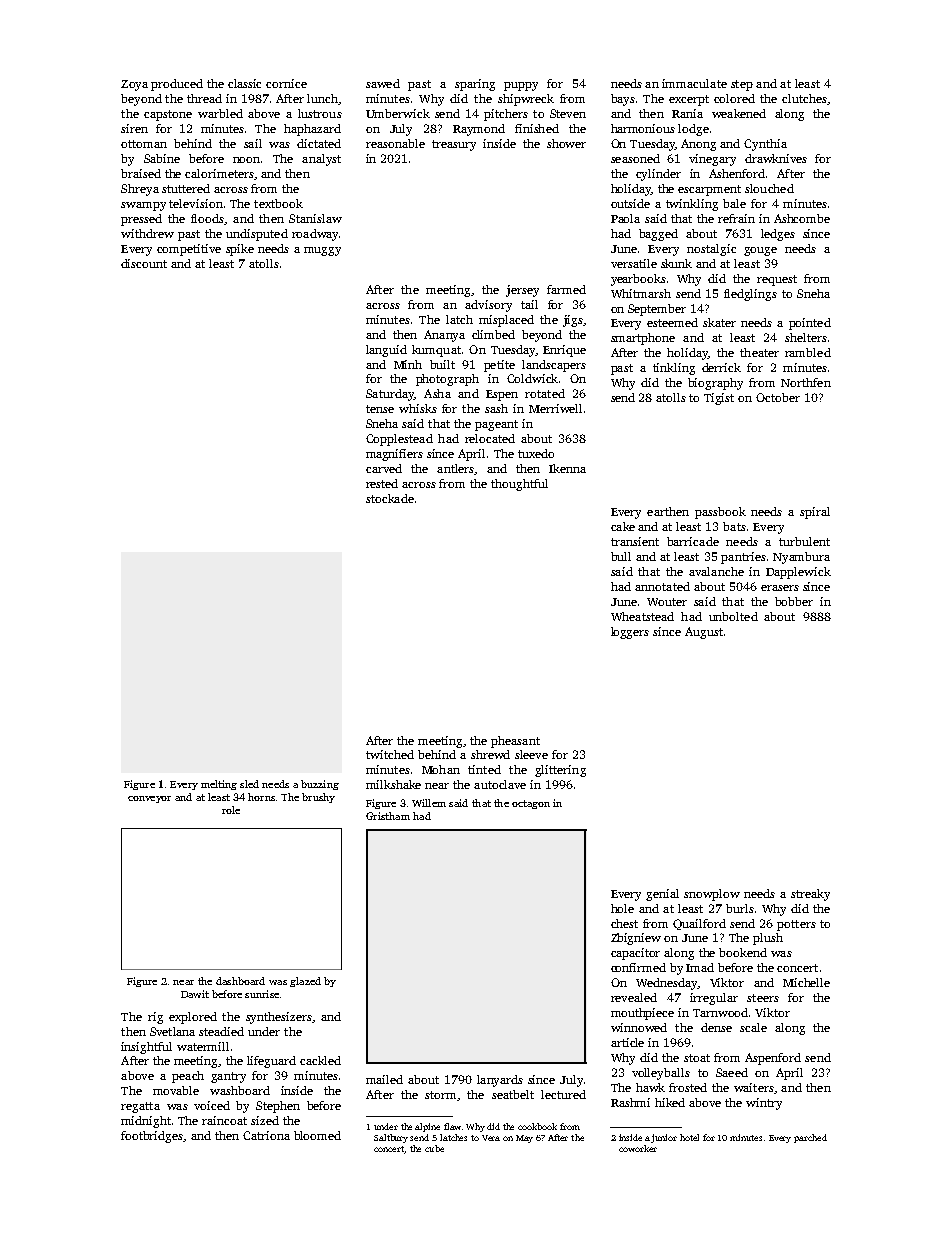 The image size is (952, 1233). What do you see at coordinates (804, 98) in the image?
I see `clutches` at bounding box center [804, 98].
